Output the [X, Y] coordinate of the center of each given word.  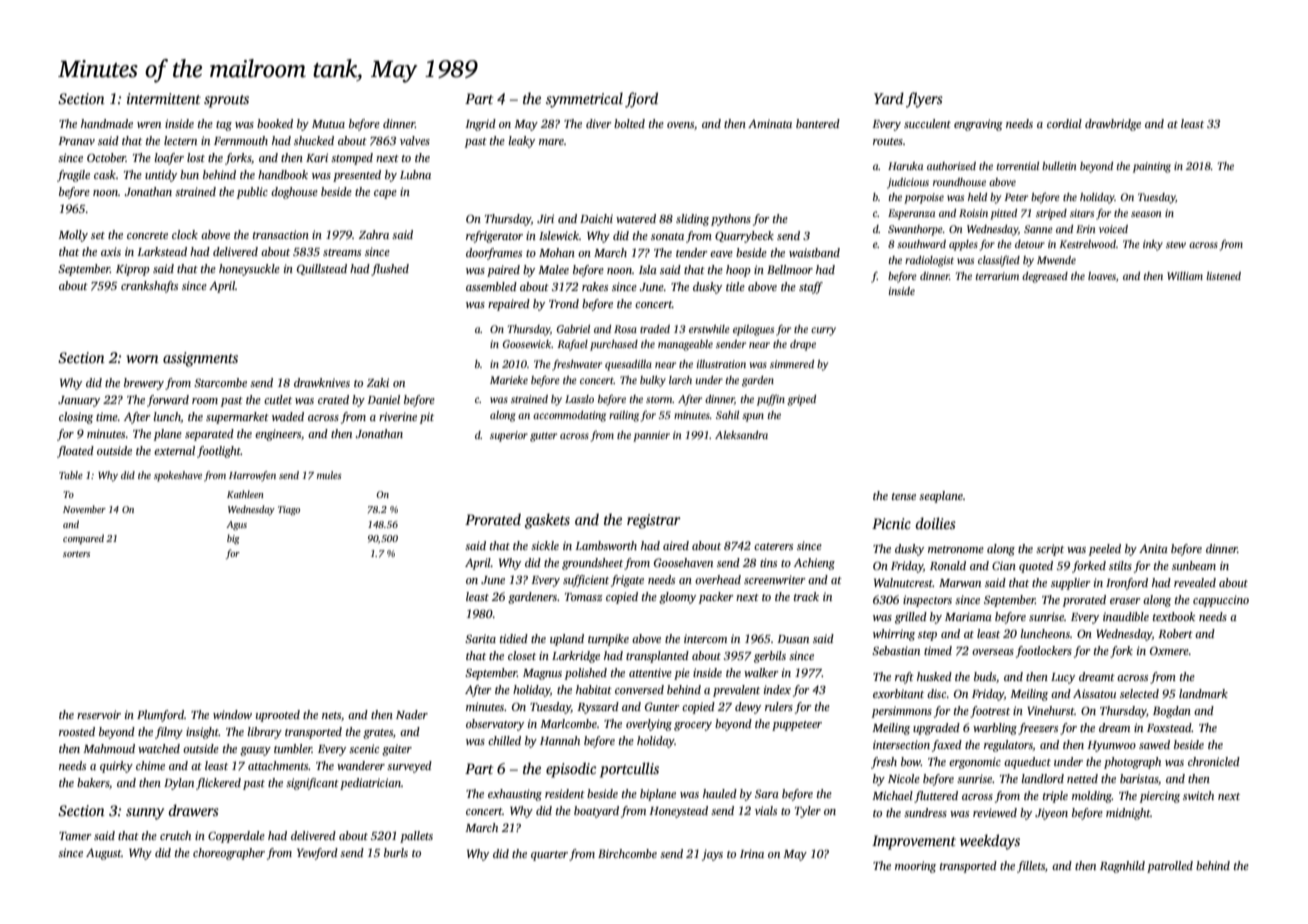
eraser [1125, 601]
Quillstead [322, 269]
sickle [545, 545]
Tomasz [584, 597]
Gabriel [573, 329]
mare [551, 142]
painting [1152, 167]
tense [904, 496]
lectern [180, 140]
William [1185, 276]
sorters [76, 554]
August [104, 854]
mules [329, 475]
